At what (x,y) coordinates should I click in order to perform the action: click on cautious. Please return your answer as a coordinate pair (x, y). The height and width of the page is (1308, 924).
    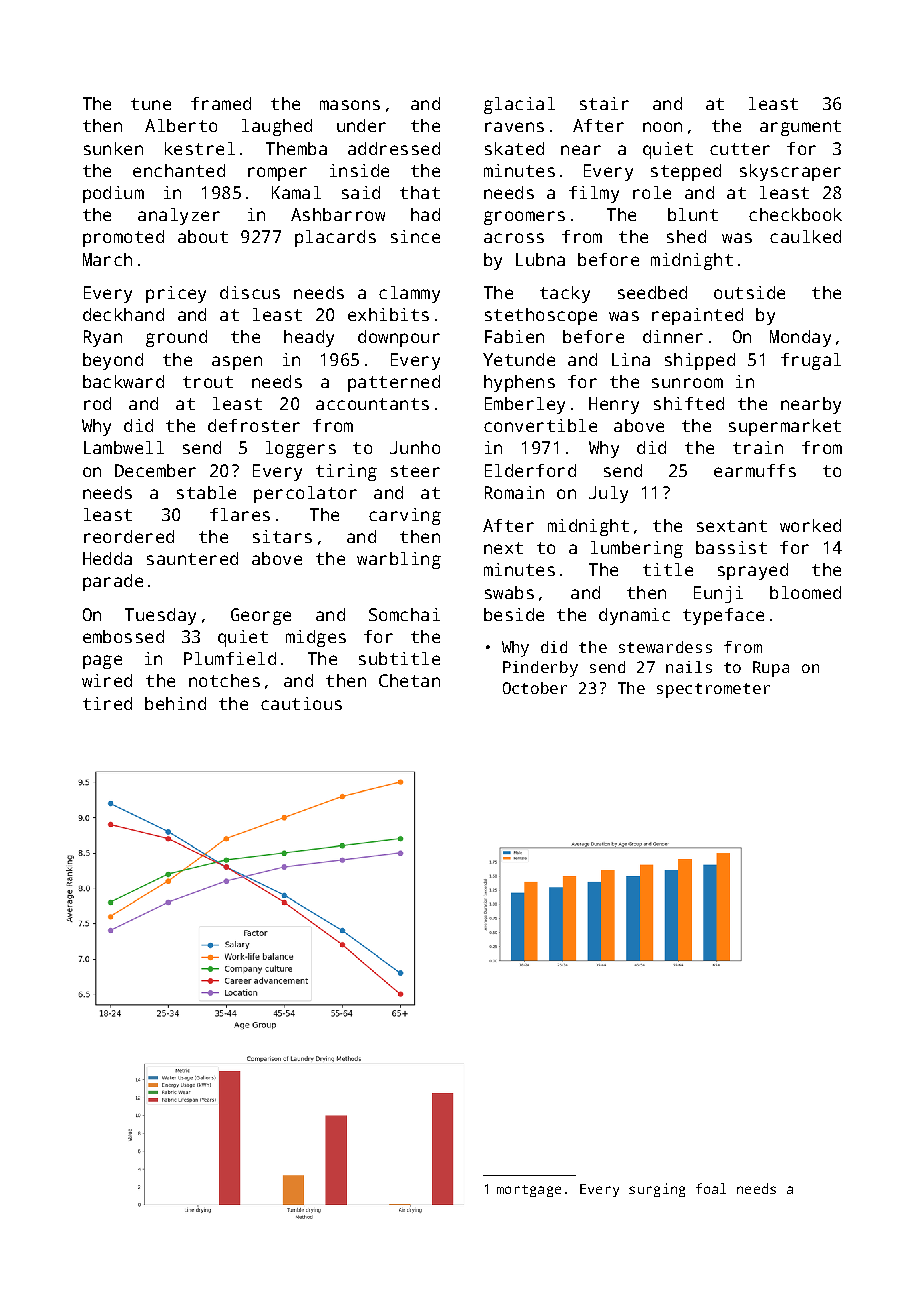
    Looking at the image, I should click on (301, 703).
